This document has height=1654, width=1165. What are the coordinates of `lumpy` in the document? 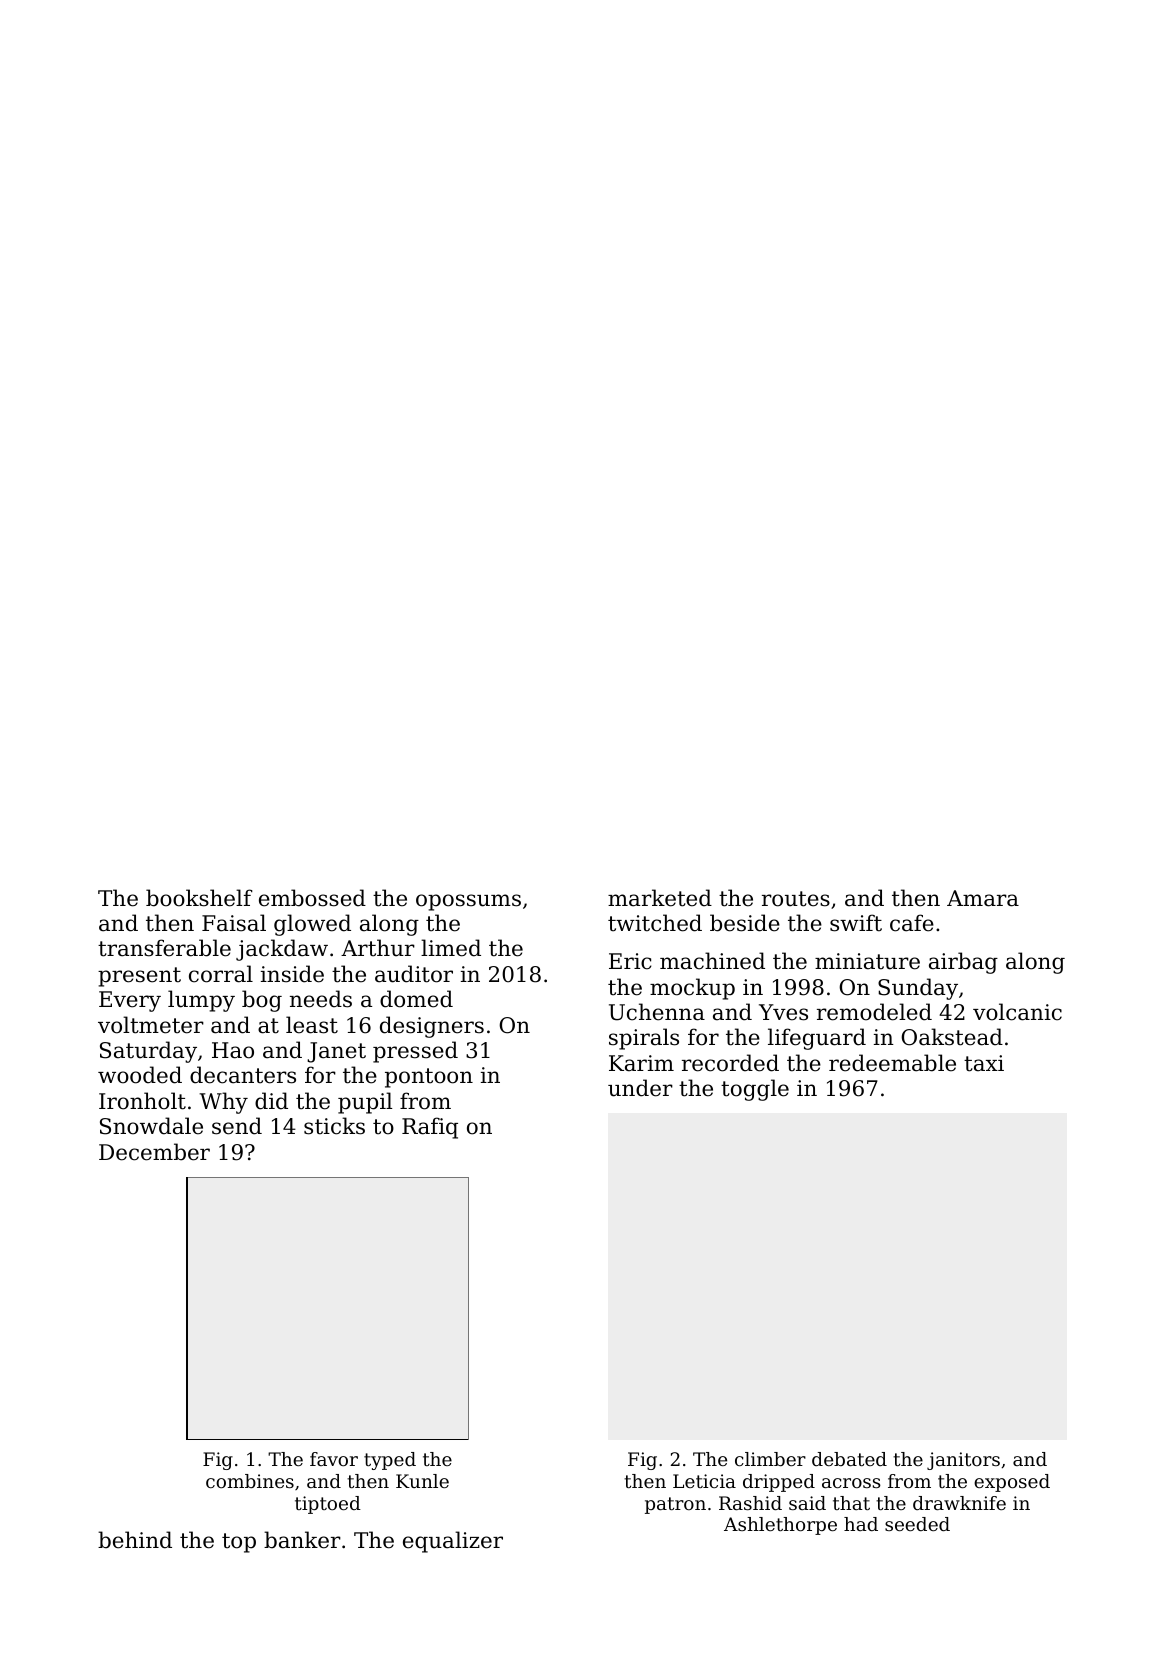 It's located at (201, 1001).
